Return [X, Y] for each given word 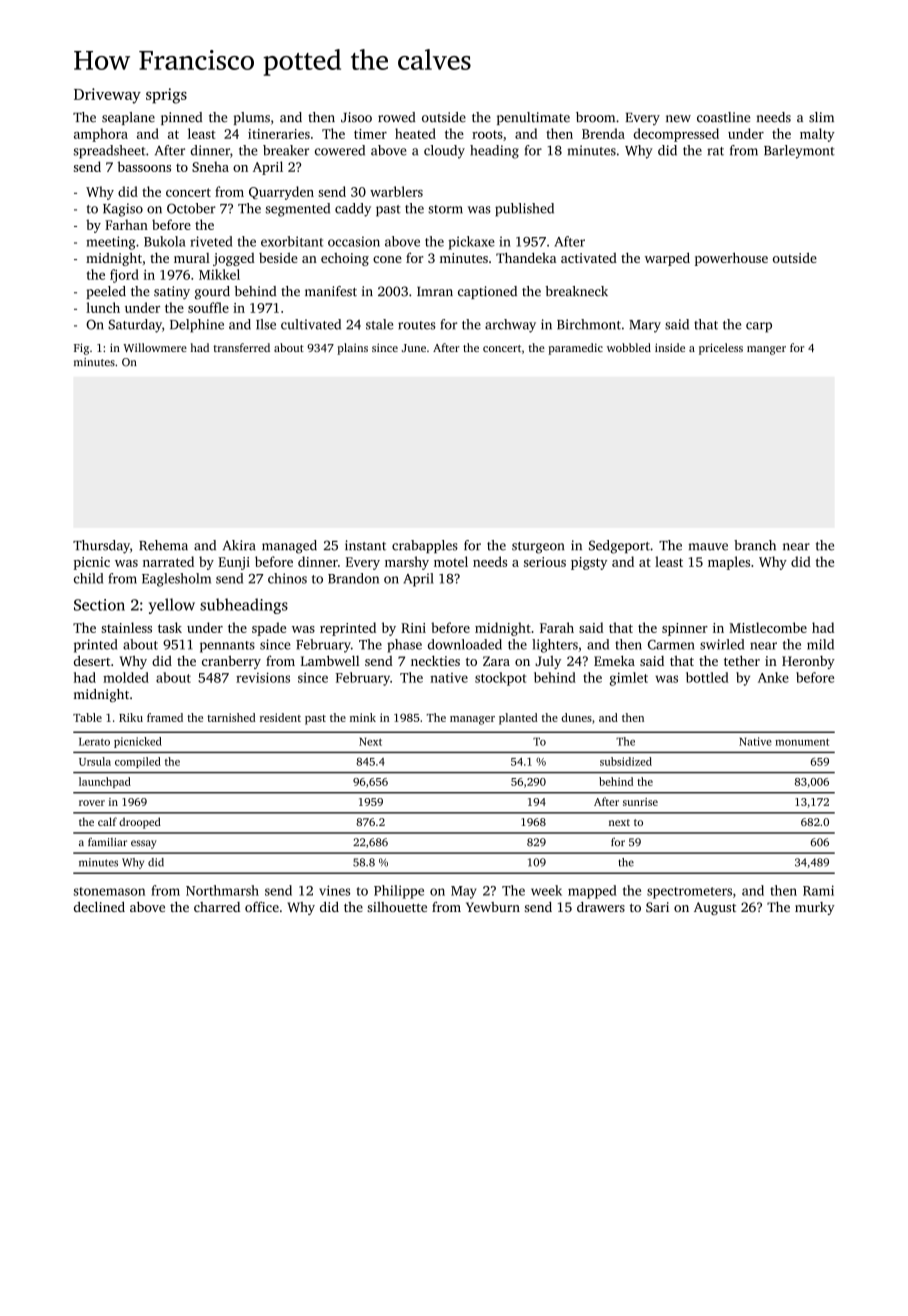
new [678, 119]
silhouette [397, 907]
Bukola [164, 241]
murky [815, 908]
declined [99, 907]
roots [487, 134]
